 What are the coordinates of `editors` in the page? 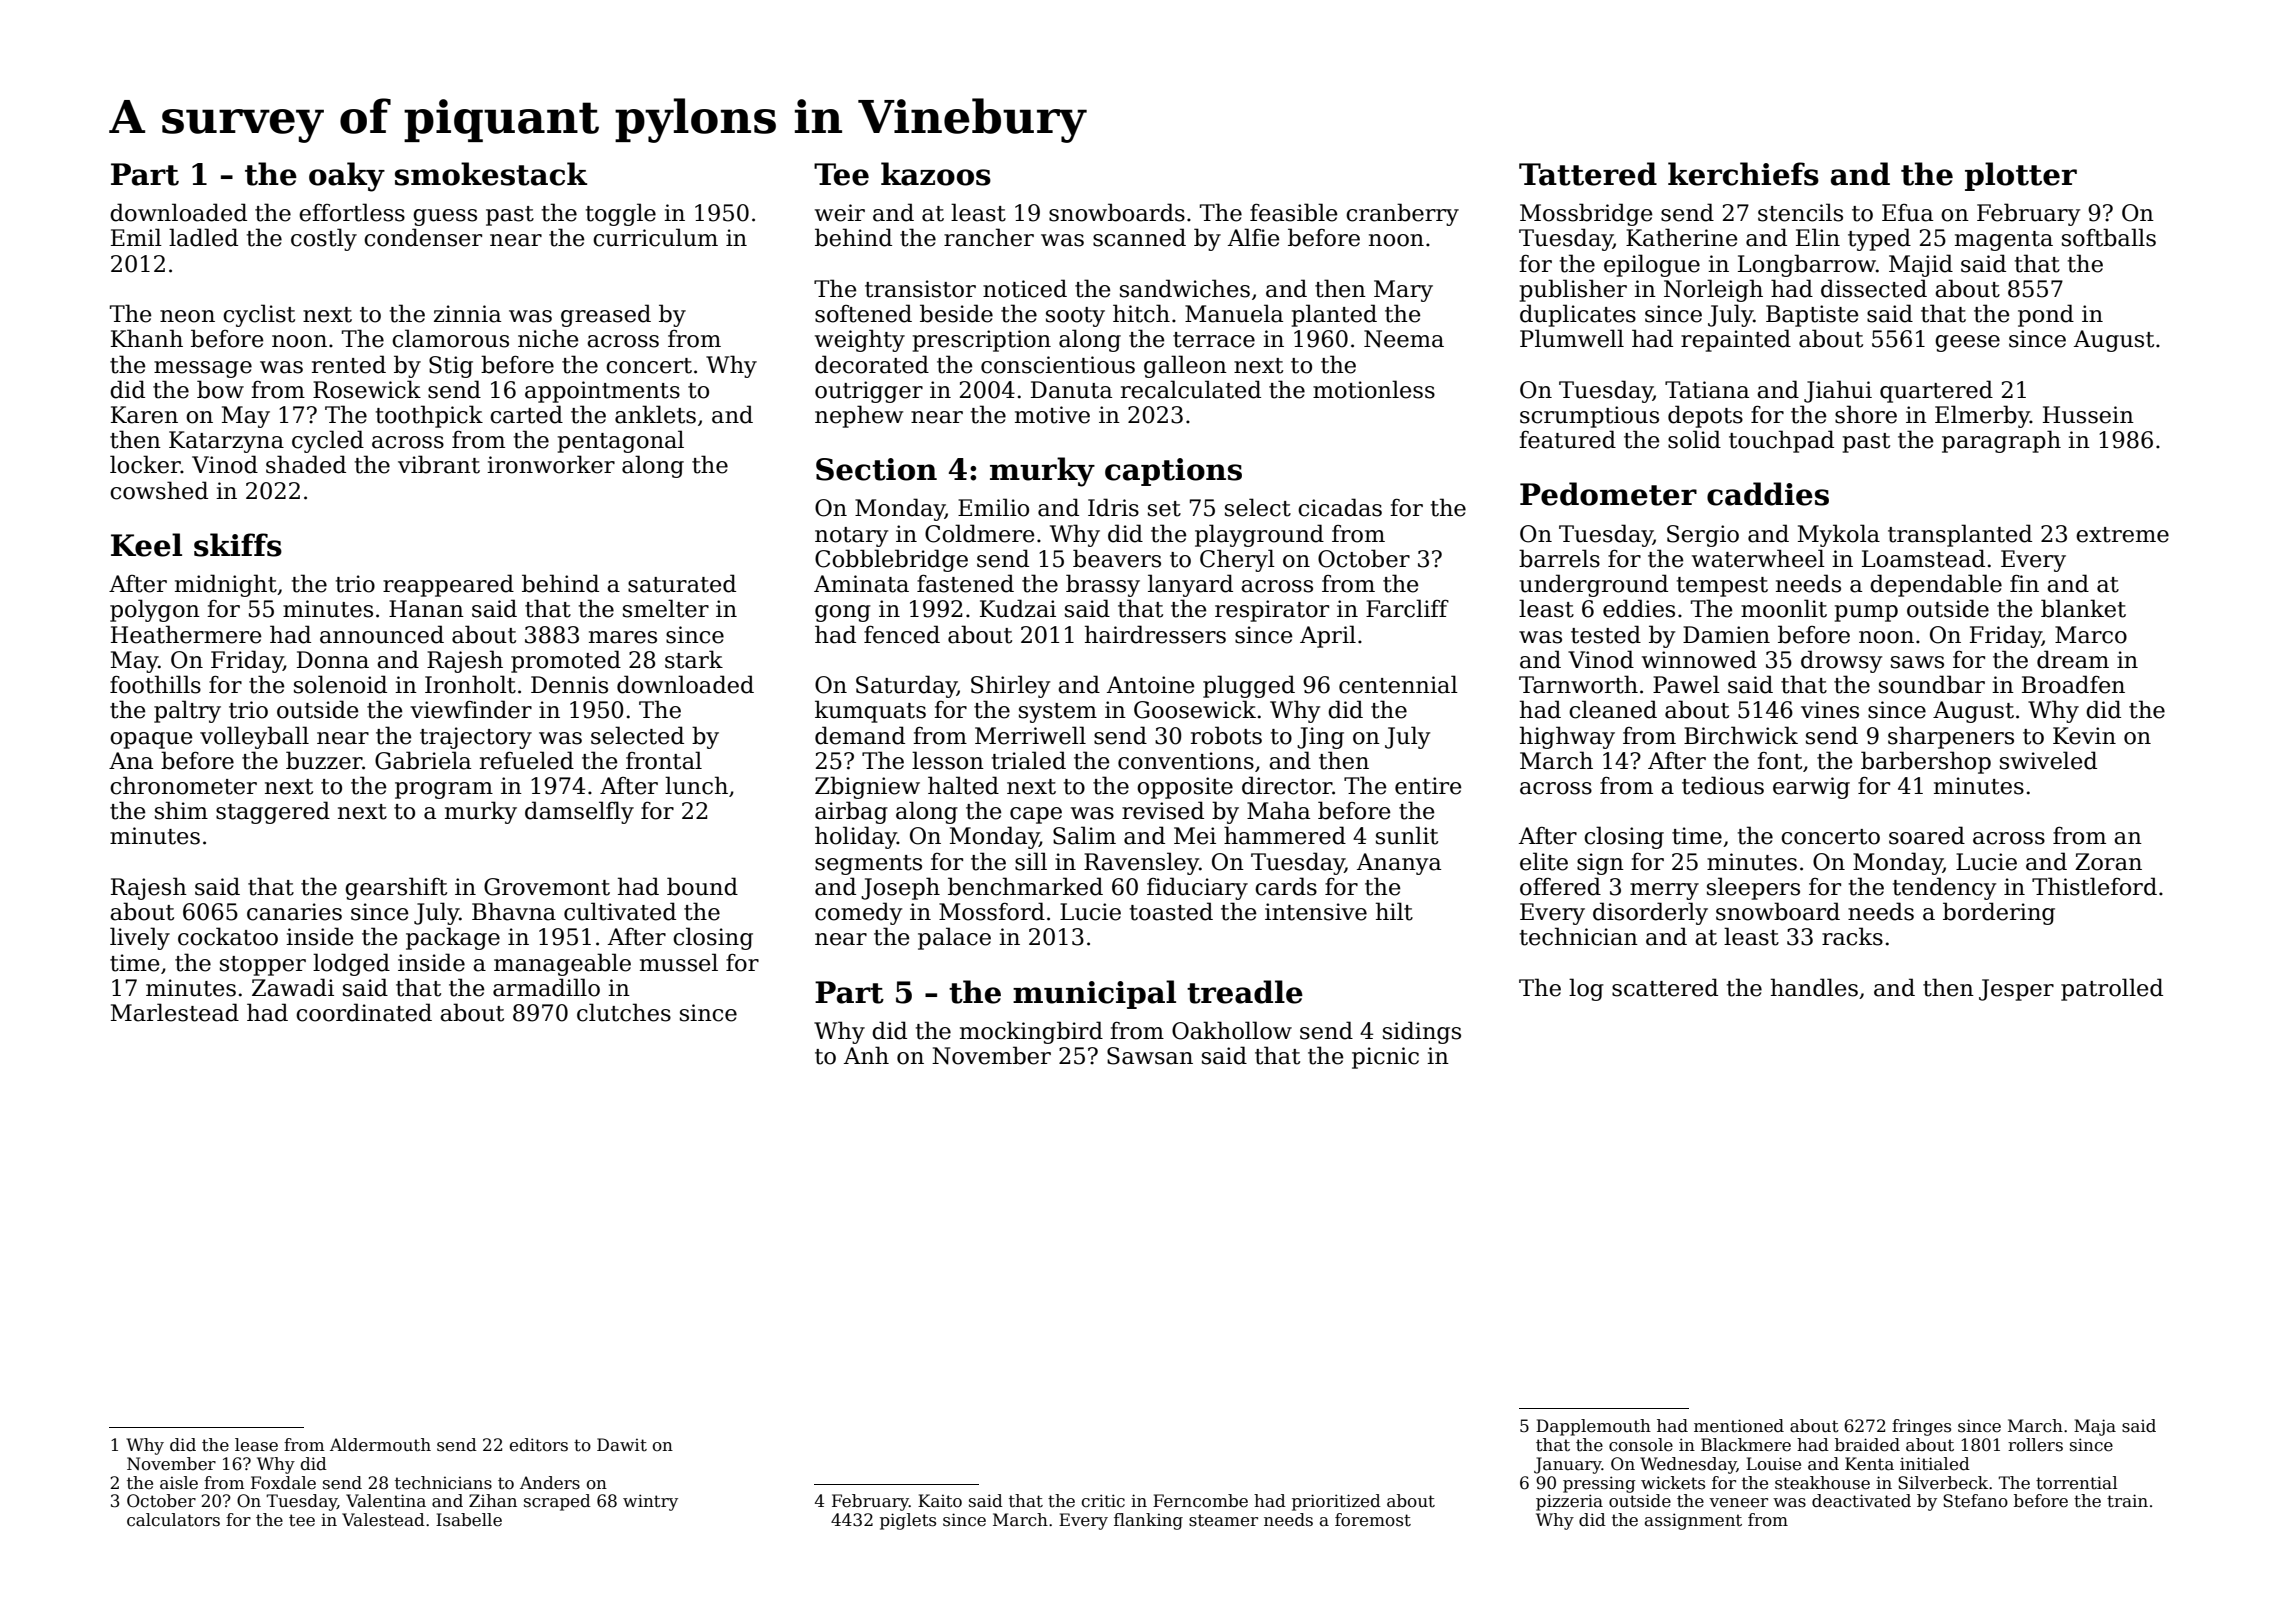 It's located at (539, 1445).
